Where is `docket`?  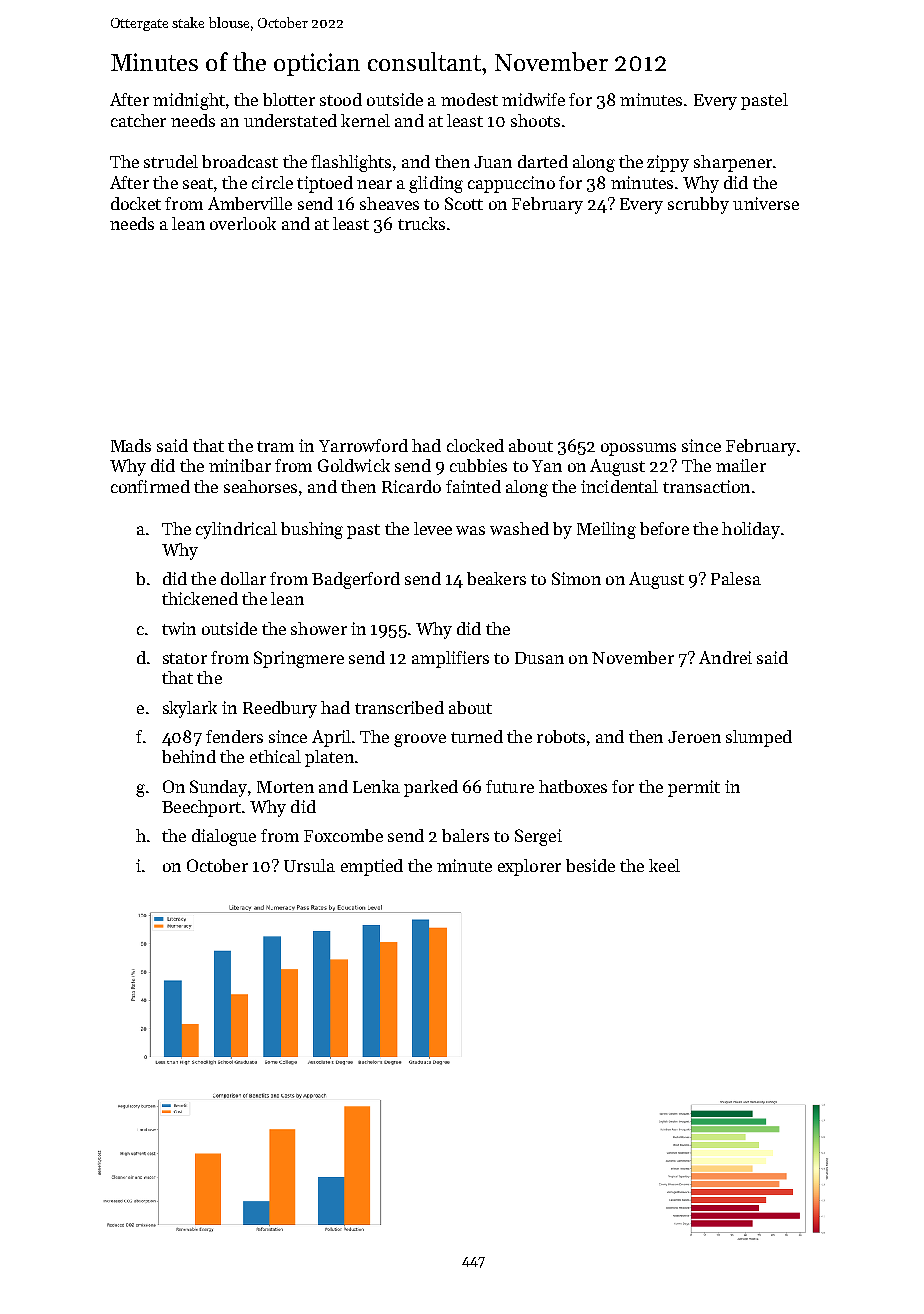
docket is located at coordinates (136, 203).
